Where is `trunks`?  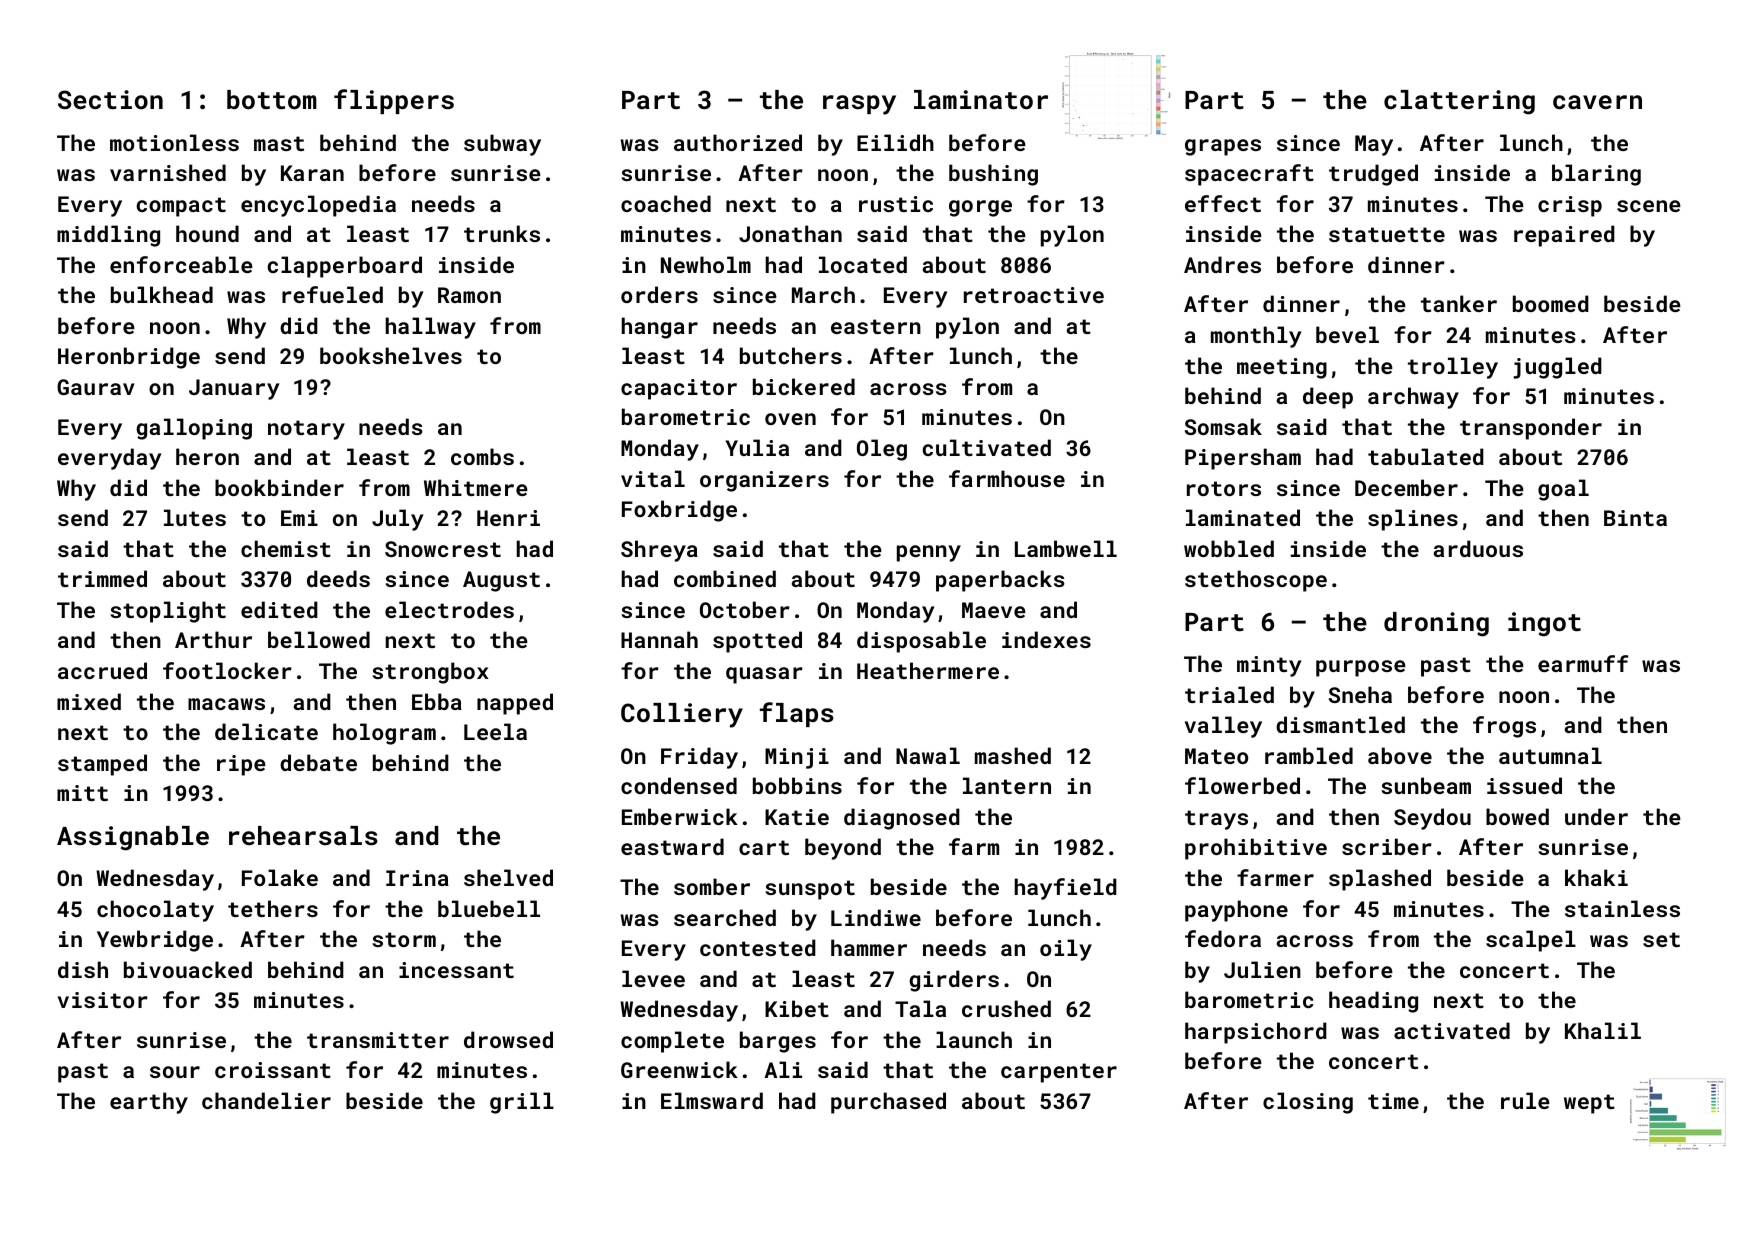 trunks is located at coordinates (502, 233).
